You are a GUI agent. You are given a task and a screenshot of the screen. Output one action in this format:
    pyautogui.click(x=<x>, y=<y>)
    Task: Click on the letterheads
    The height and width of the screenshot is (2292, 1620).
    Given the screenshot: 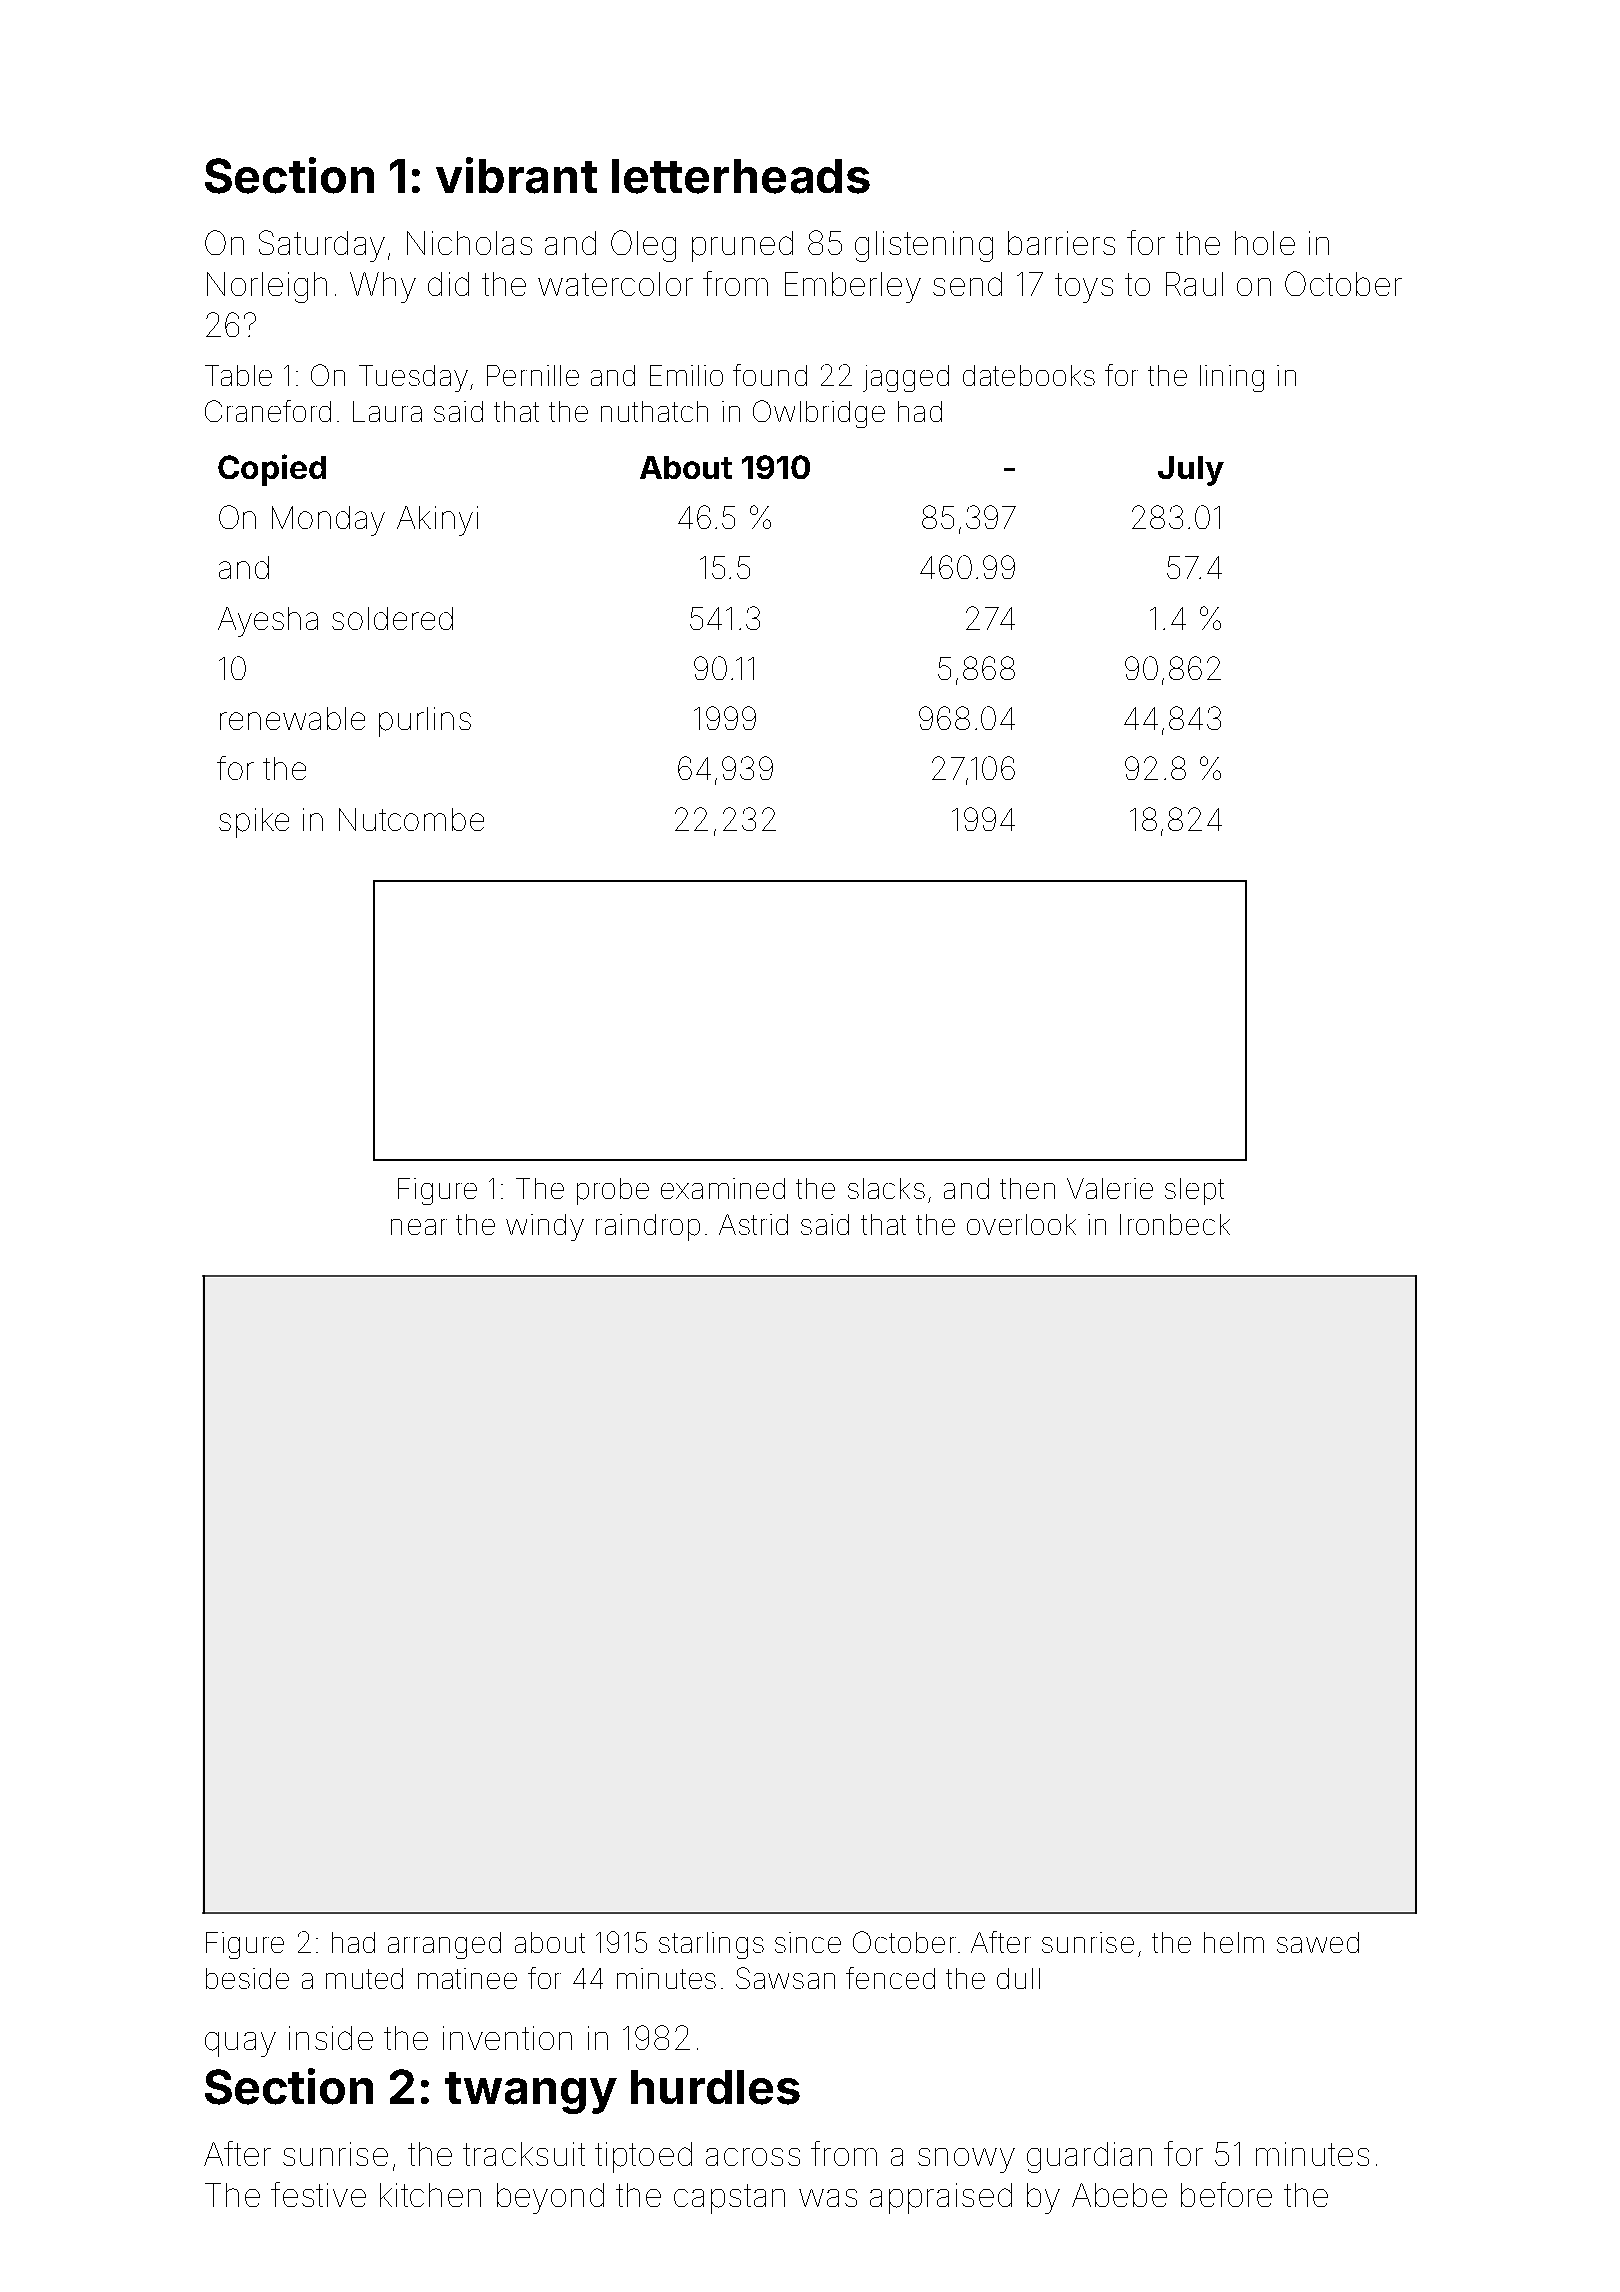 What is the action you would take?
    pyautogui.click(x=741, y=176)
